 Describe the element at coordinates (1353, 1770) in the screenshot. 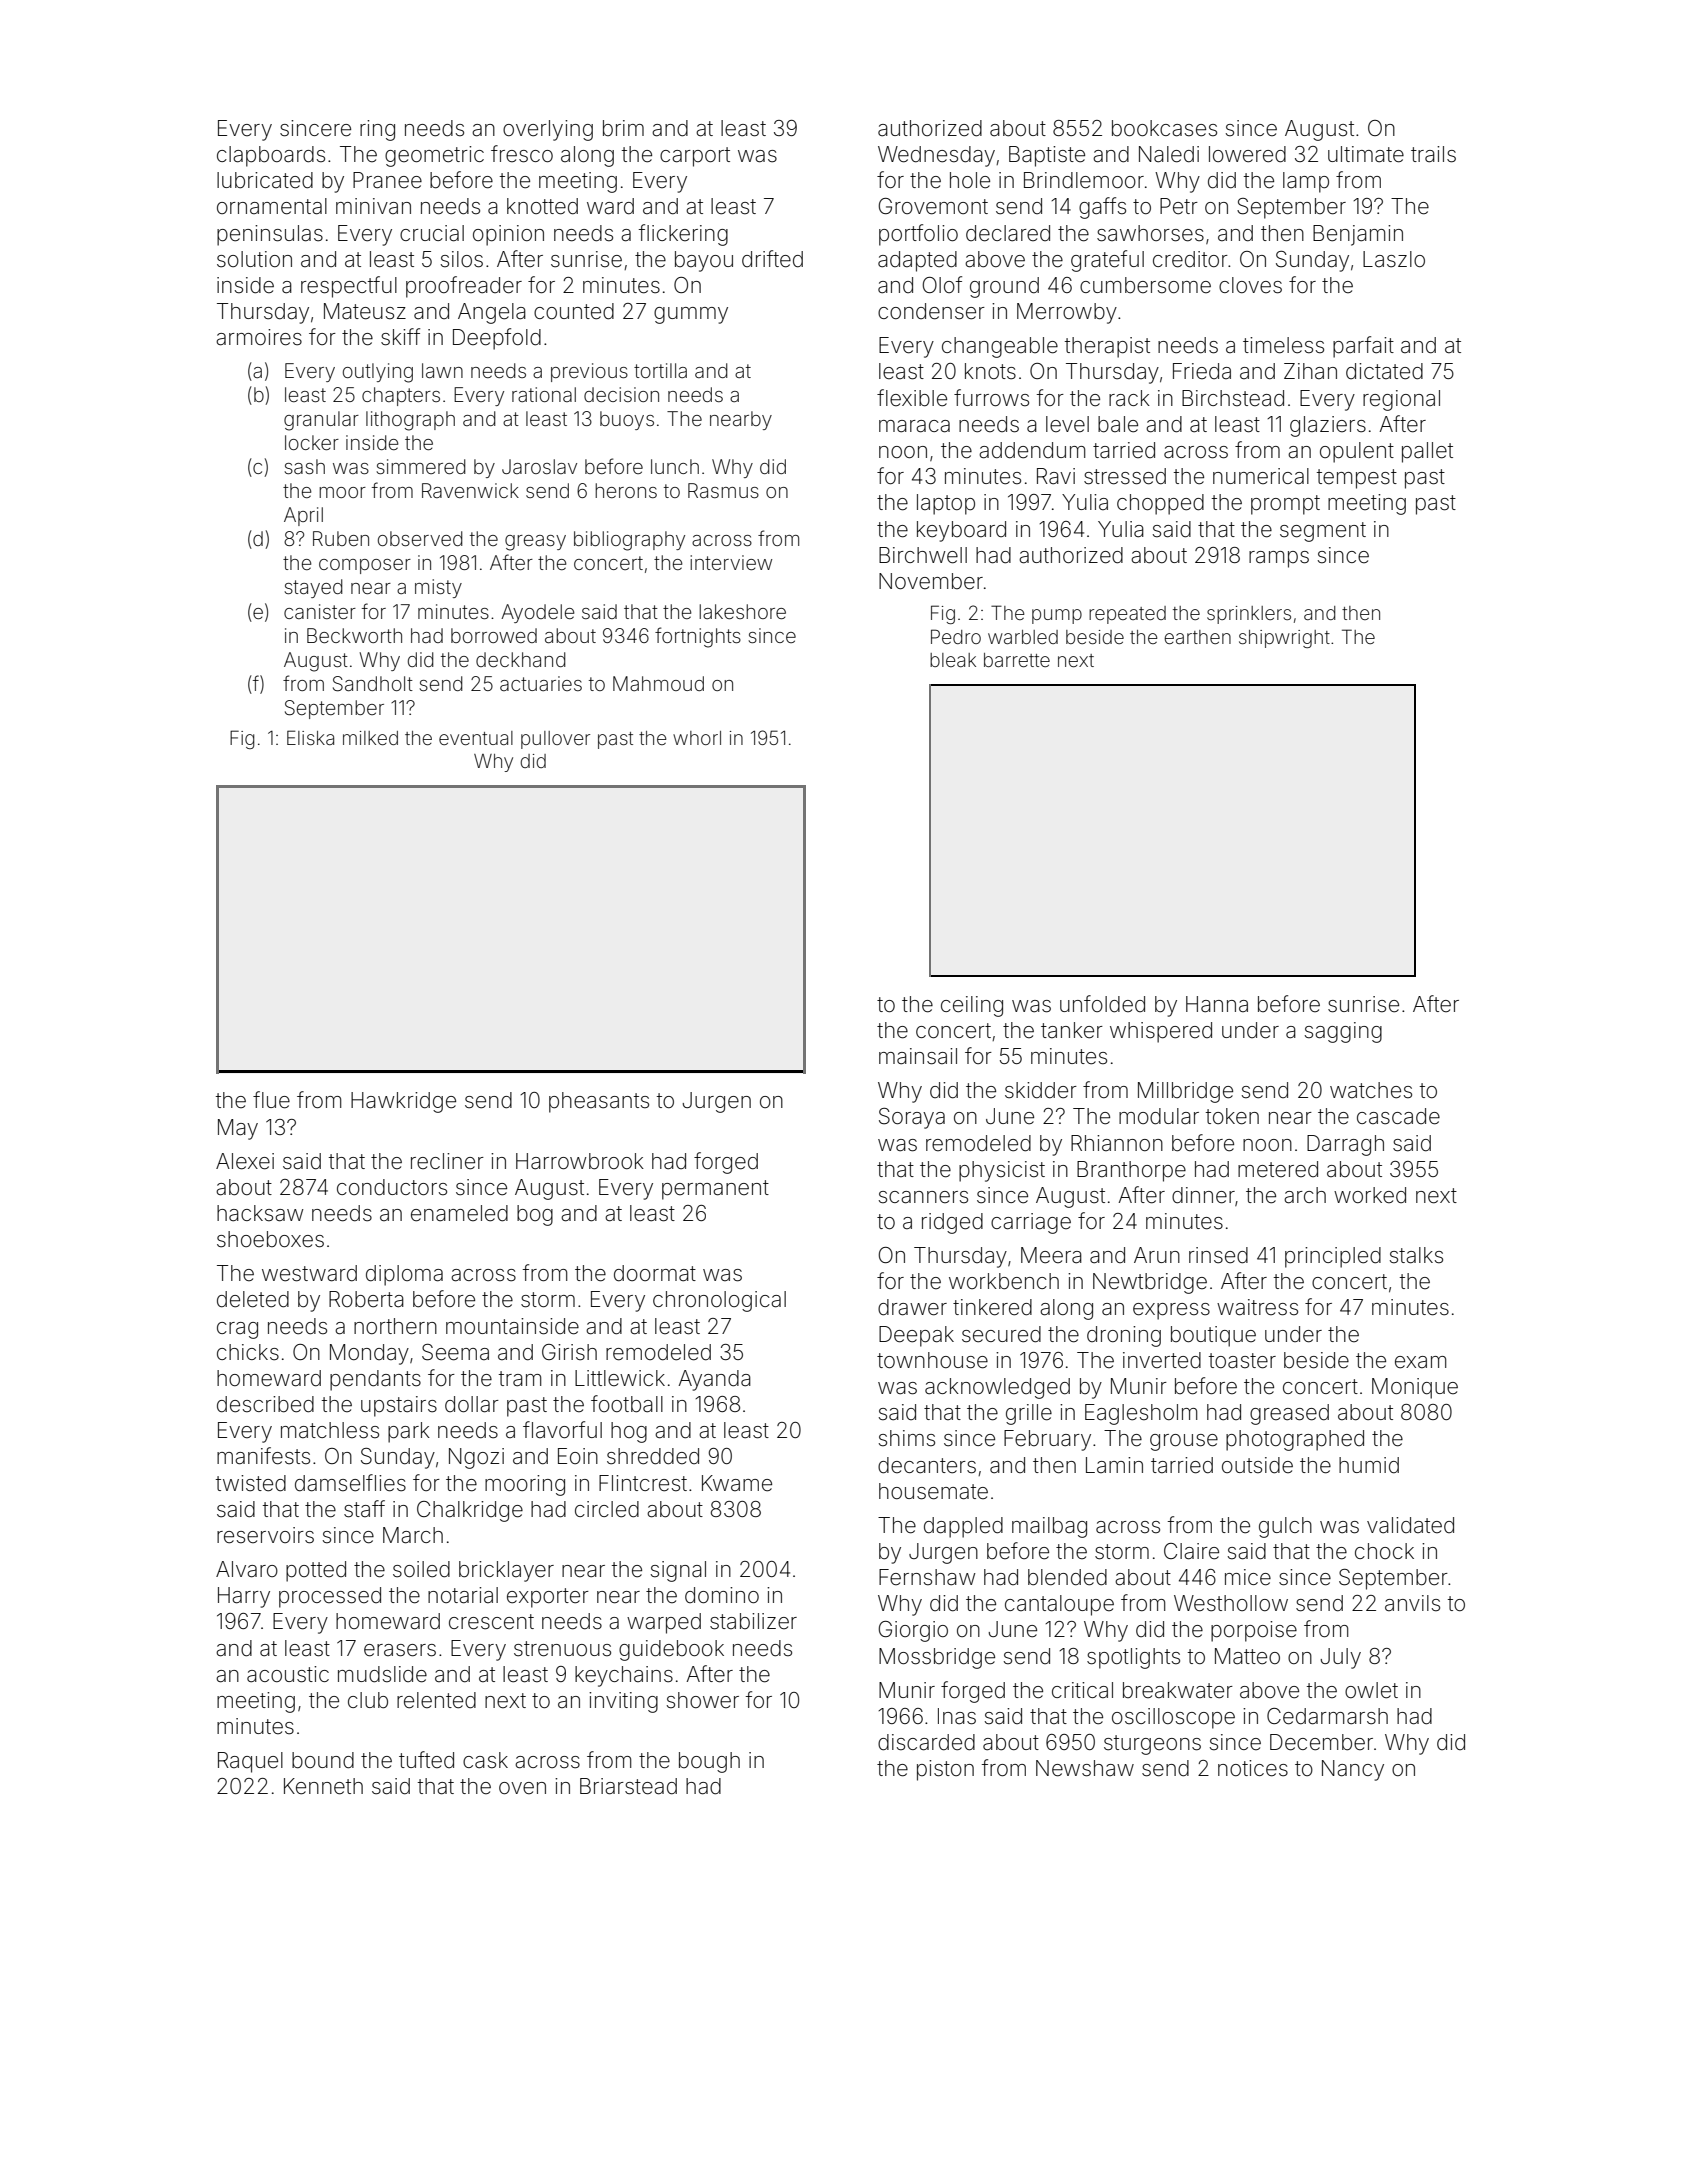

I see `Nancy` at that location.
